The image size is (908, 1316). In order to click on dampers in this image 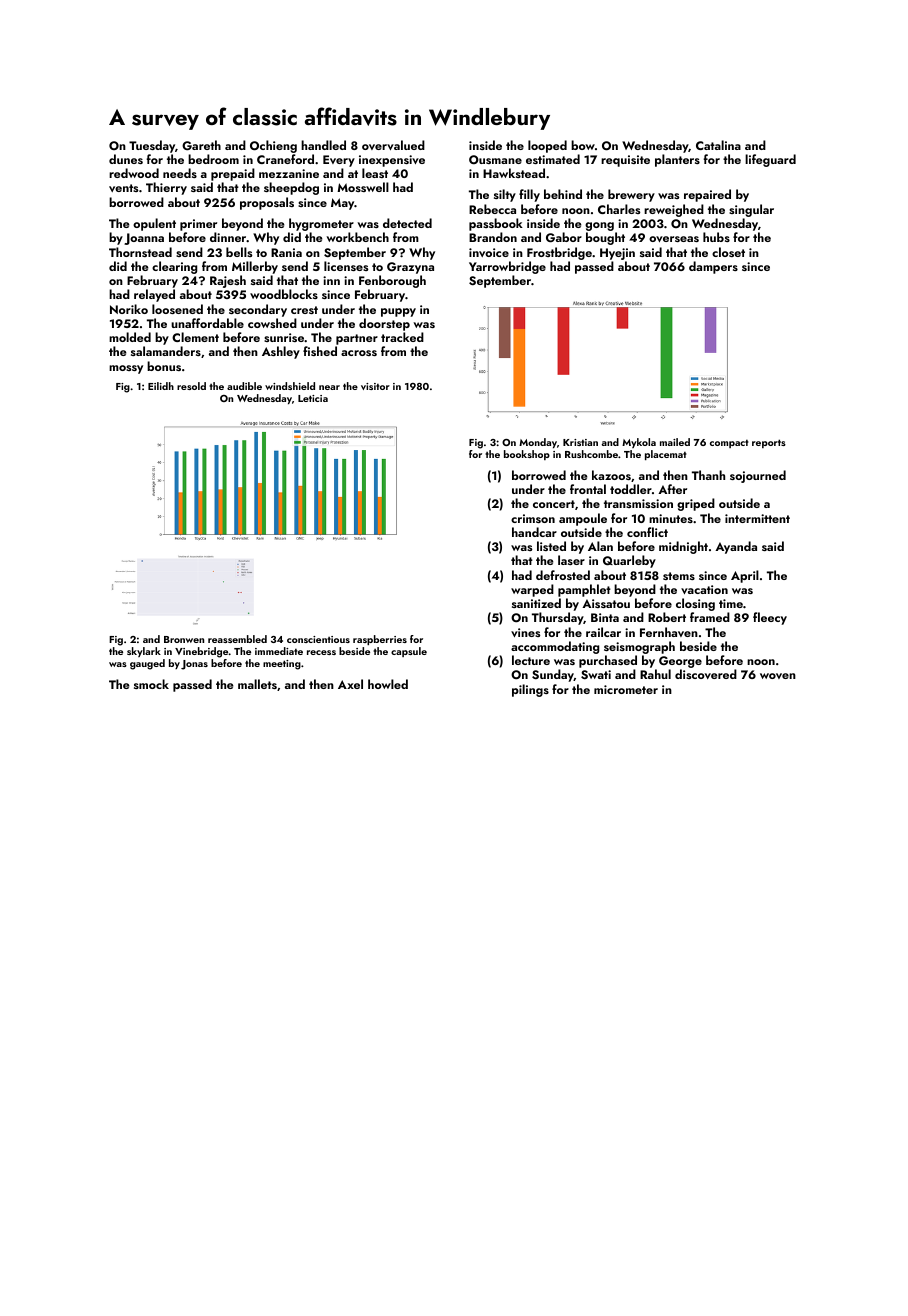, I will do `click(713, 267)`.
